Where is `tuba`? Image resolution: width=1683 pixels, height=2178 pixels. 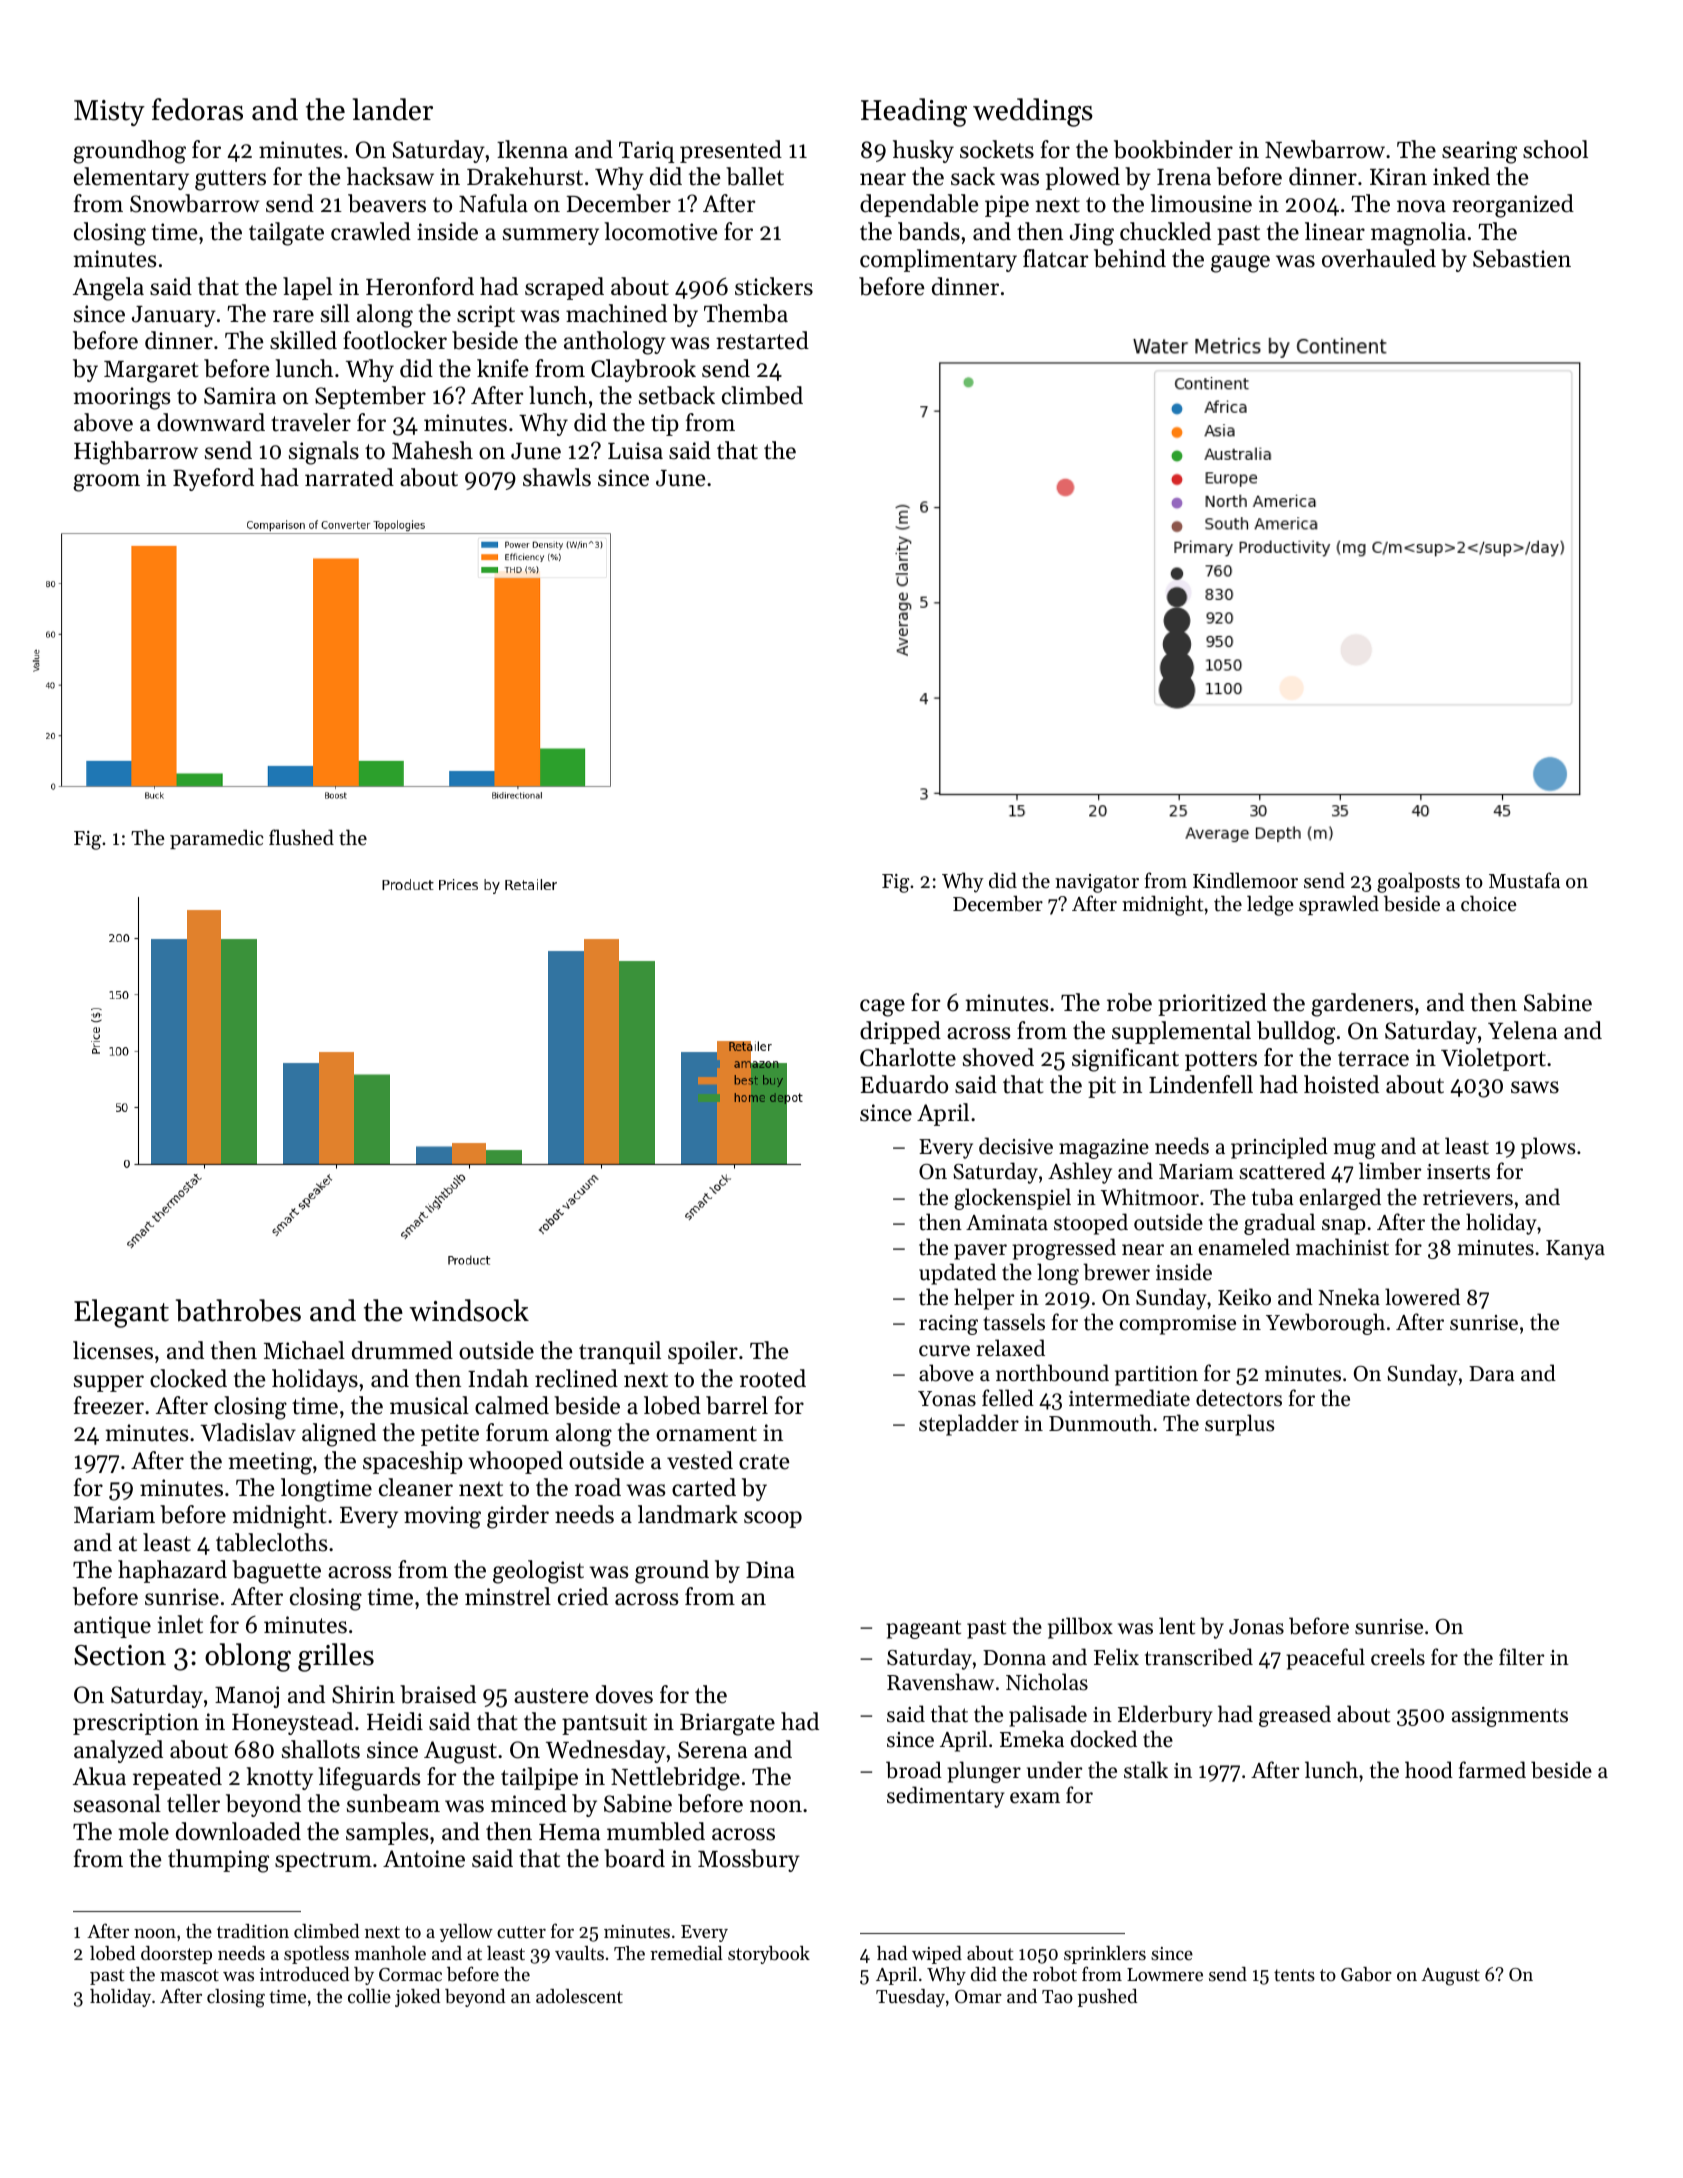
tuba is located at coordinates (1273, 1197).
